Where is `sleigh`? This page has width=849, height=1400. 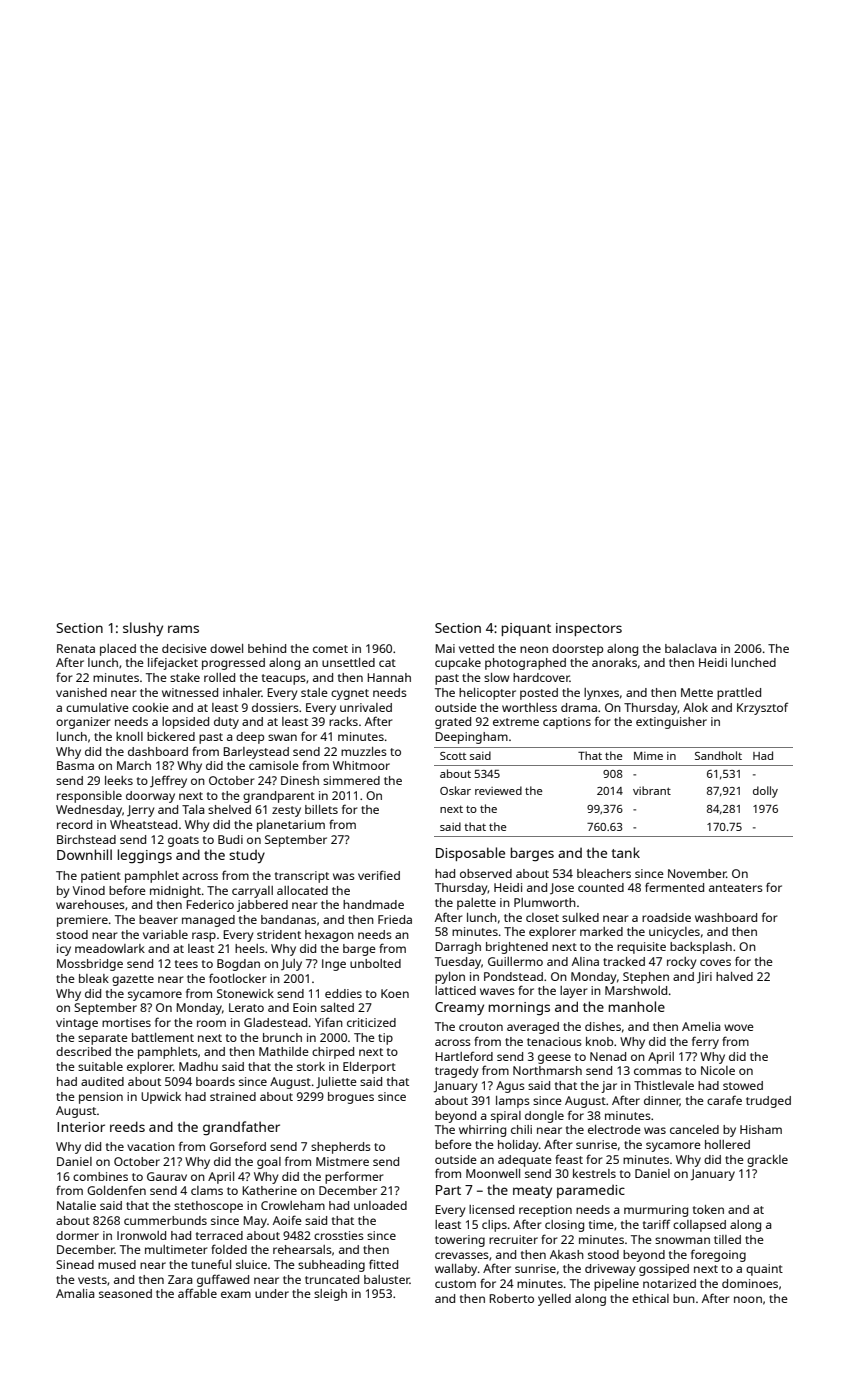 sleigh is located at coordinates (330, 1295).
